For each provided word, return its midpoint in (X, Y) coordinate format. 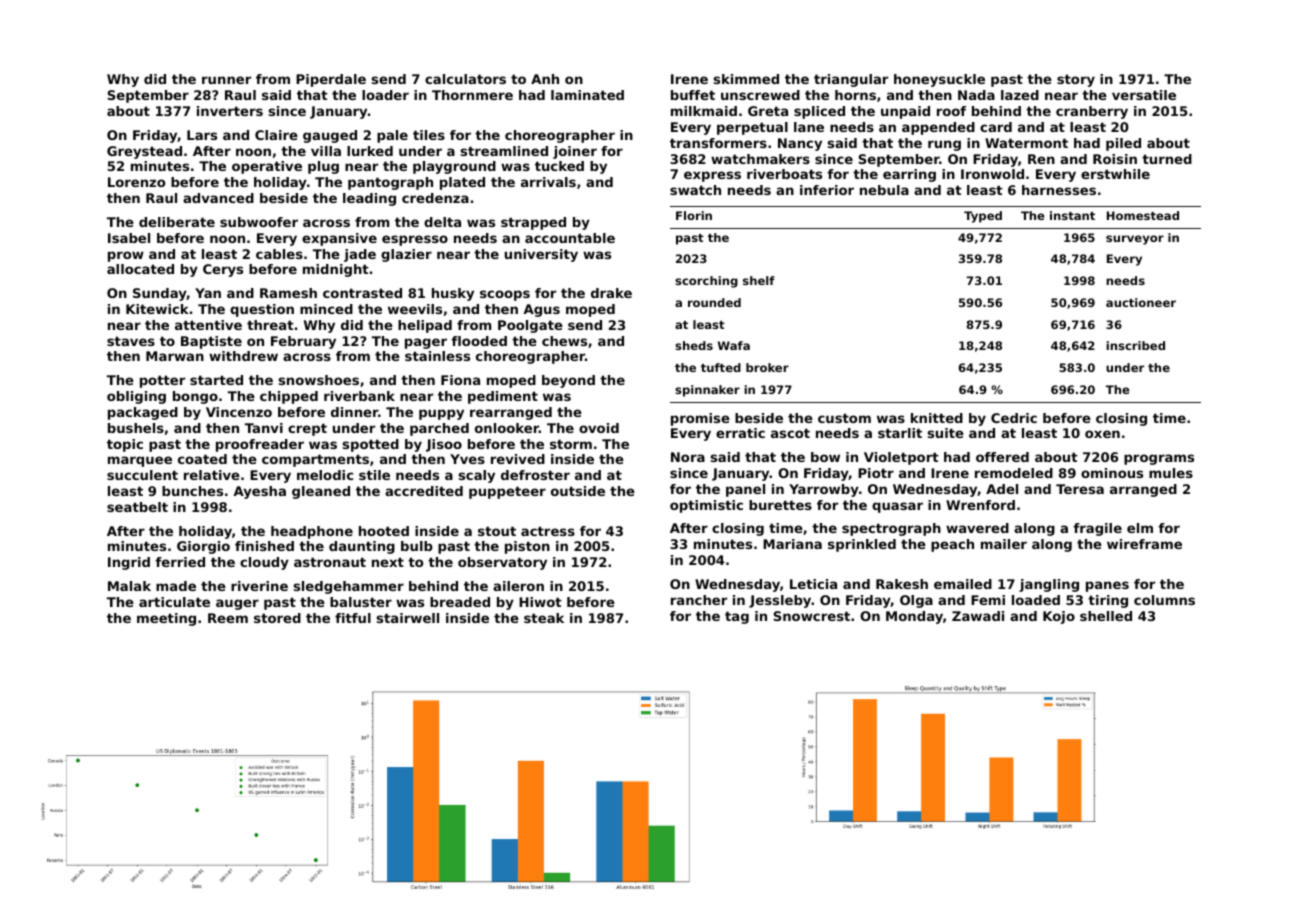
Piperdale (331, 80)
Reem (228, 618)
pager (426, 343)
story (1076, 80)
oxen (1102, 434)
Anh (545, 79)
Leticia (813, 584)
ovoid (599, 428)
